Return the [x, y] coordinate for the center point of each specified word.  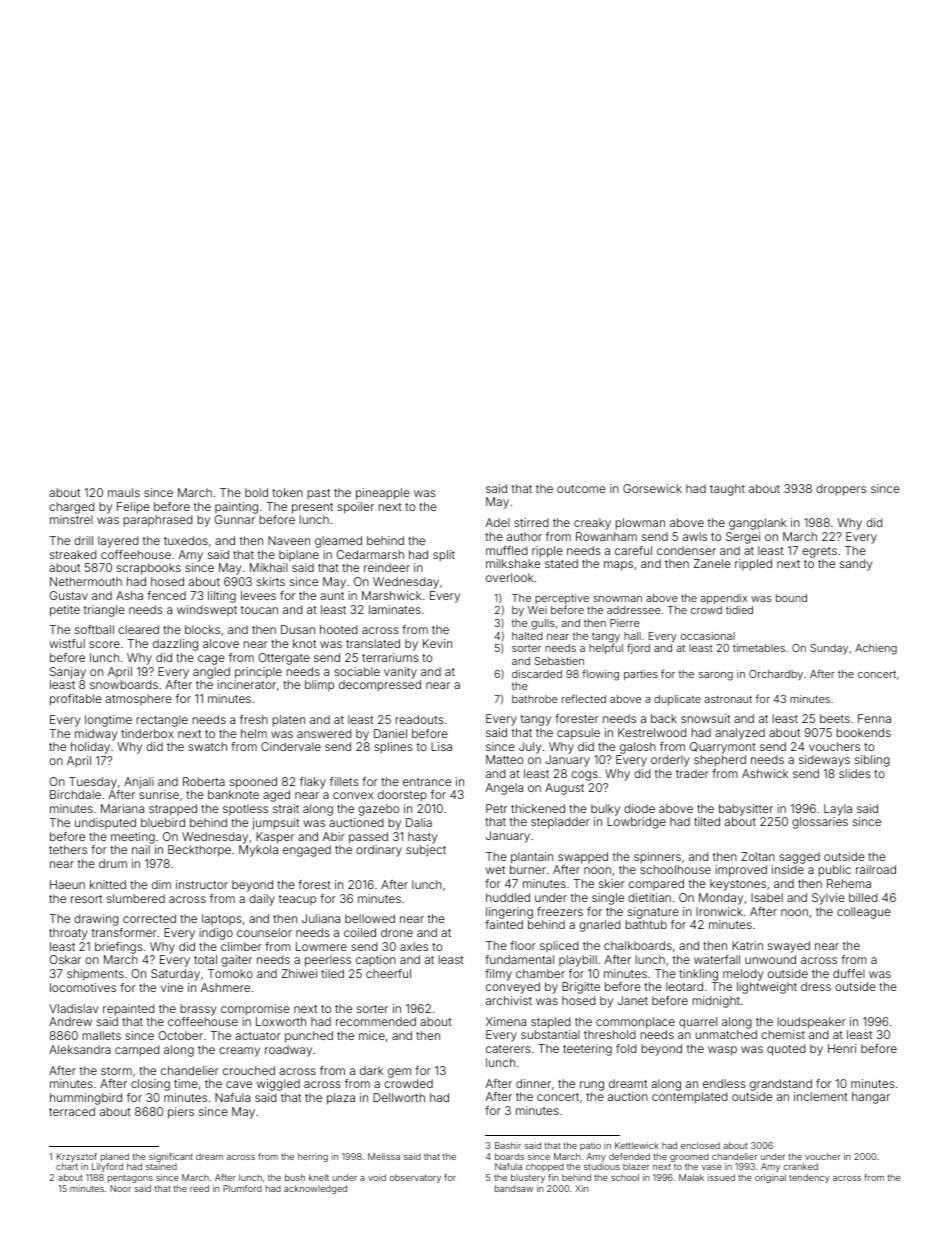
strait [286, 808]
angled [211, 673]
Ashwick [765, 773]
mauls [124, 492]
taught [727, 490]
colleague [864, 913]
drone [397, 932]
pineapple [383, 494]
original [770, 1178]
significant [171, 1157]
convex [353, 795]
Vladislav [74, 1008]
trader [692, 773]
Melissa [384, 1156]
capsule [578, 734]
